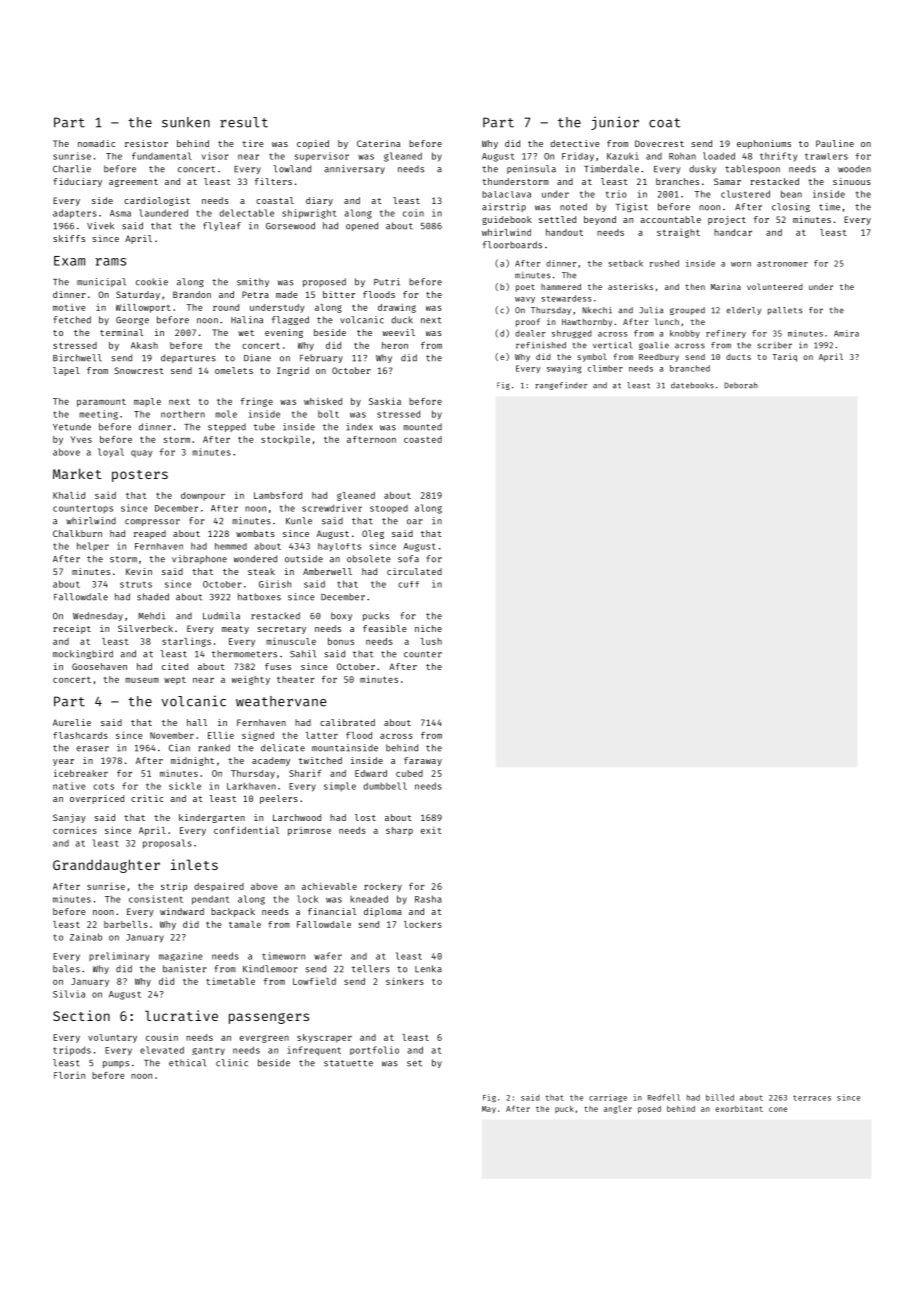  I want to click on Pauline, so click(835, 143).
